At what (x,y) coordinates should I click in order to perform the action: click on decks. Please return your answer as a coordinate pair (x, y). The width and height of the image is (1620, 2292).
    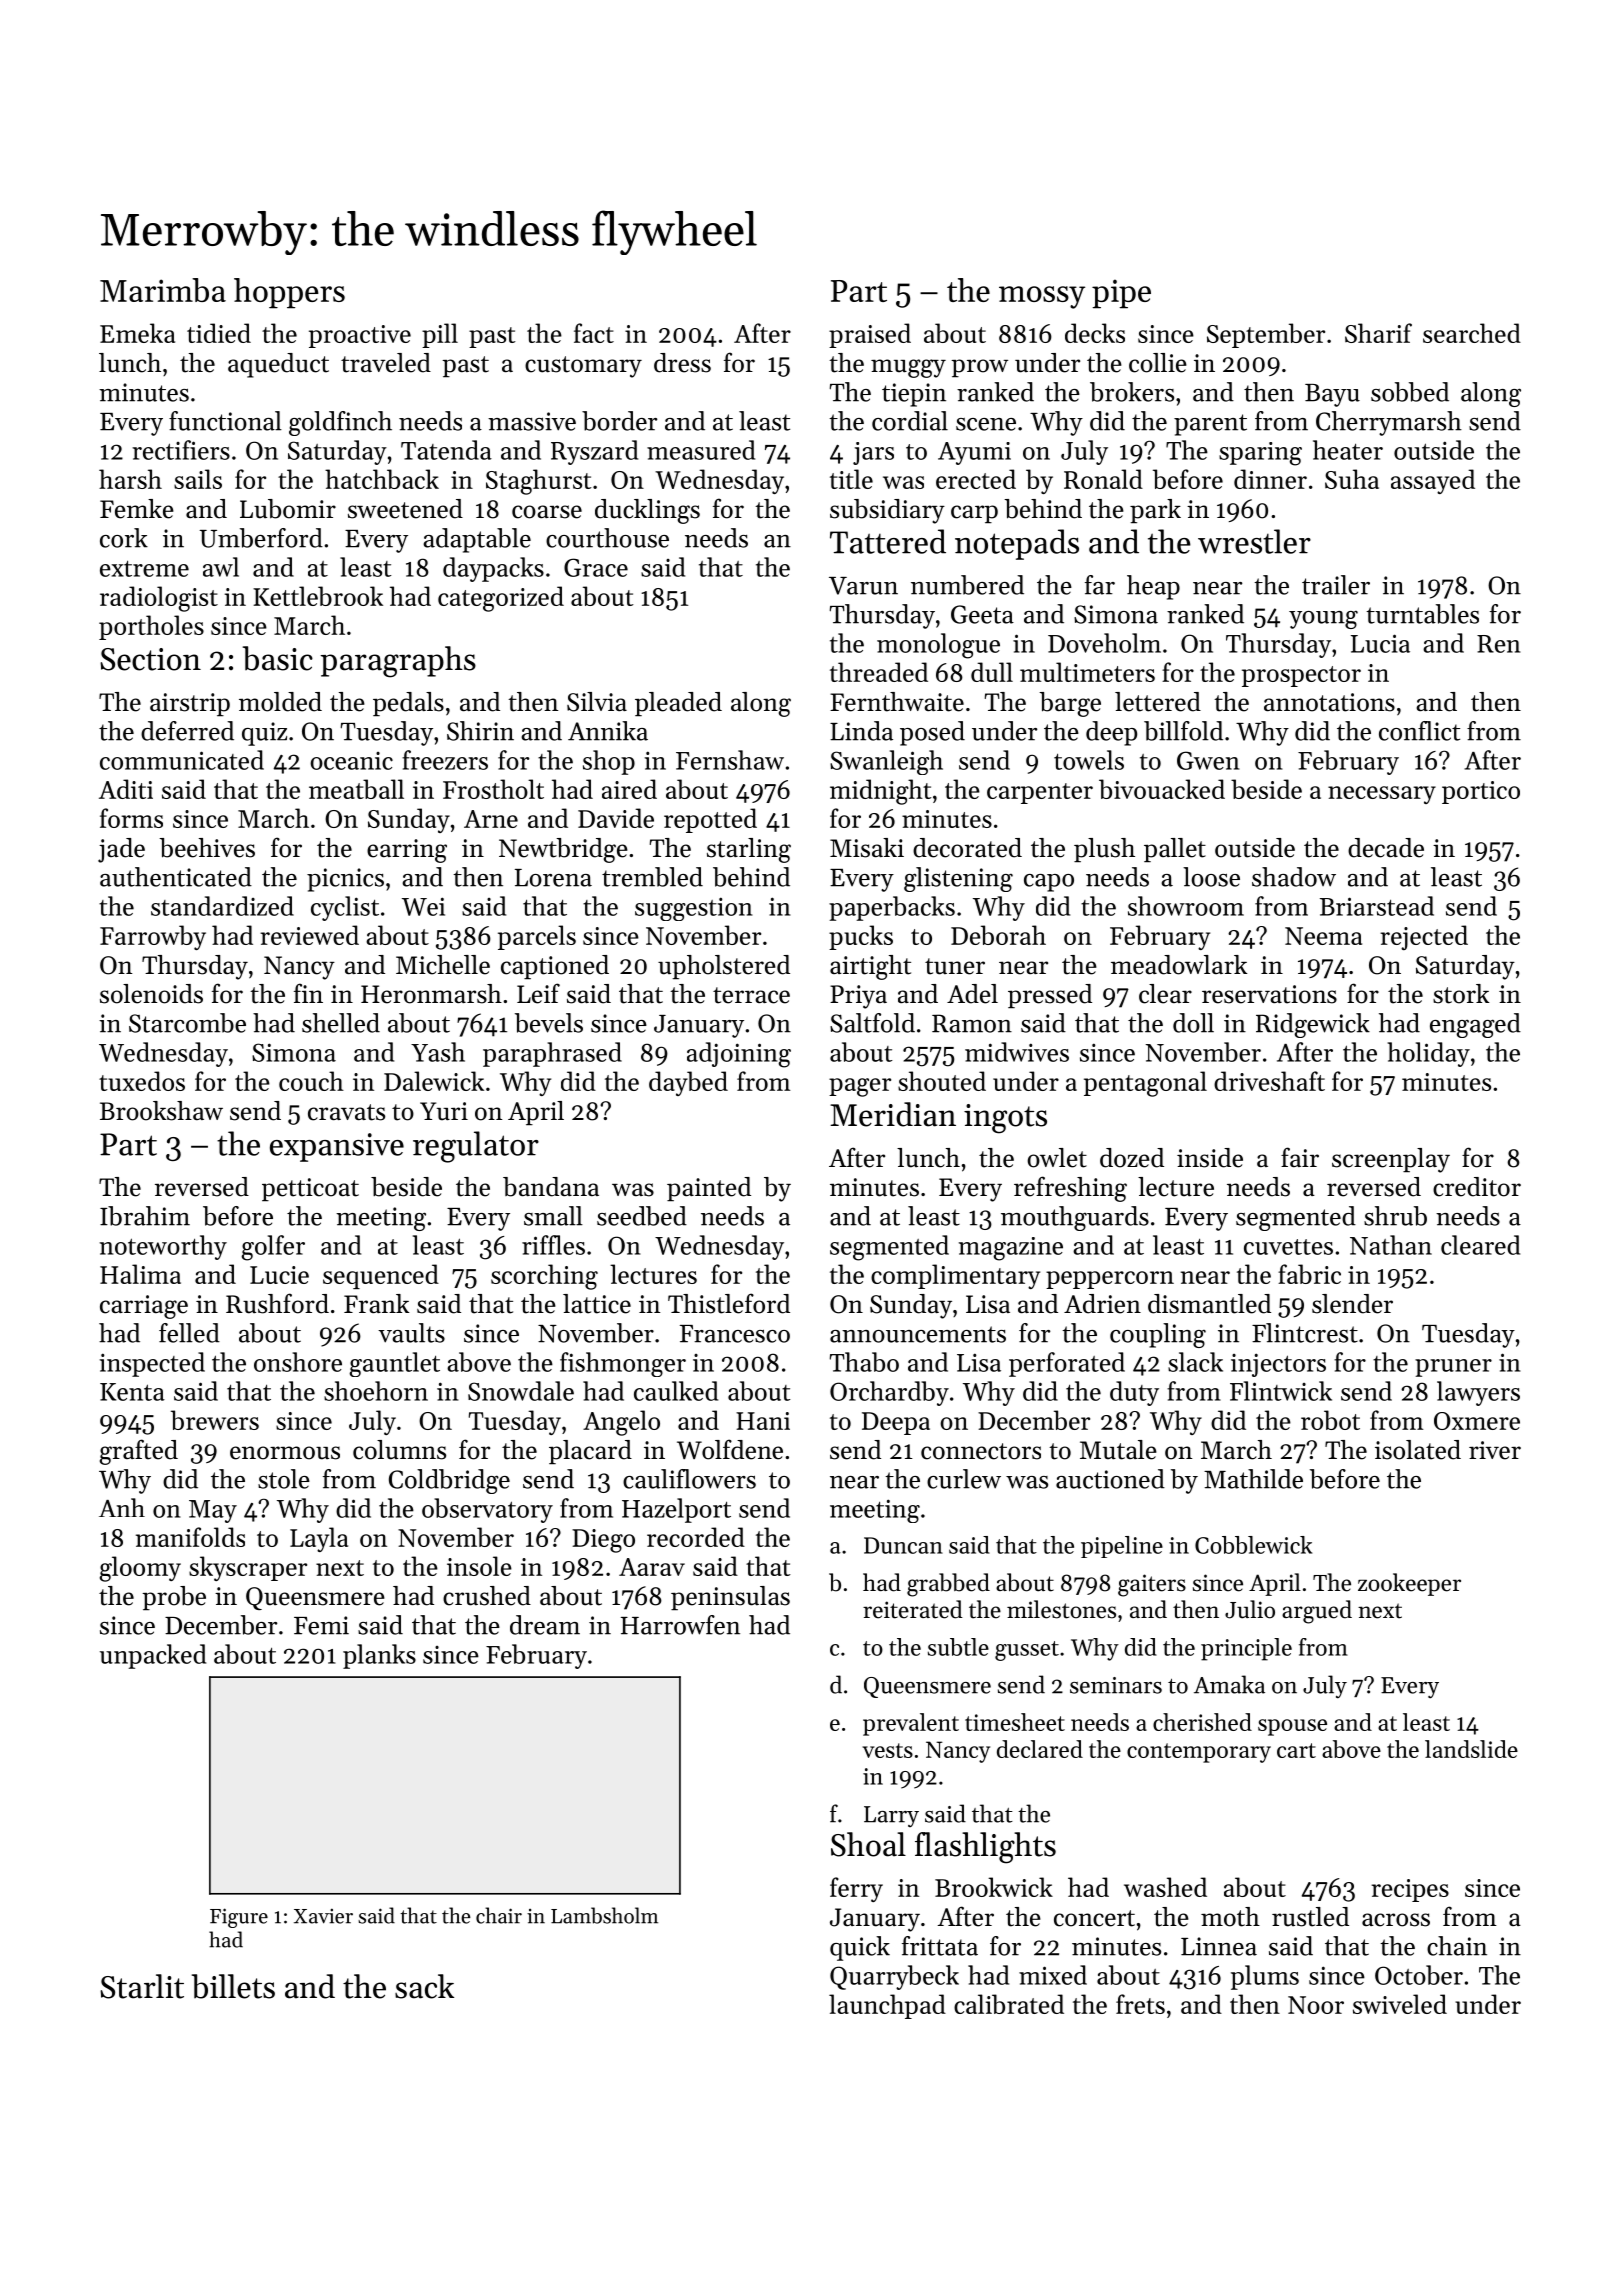
    Looking at the image, I should click on (1095, 333).
